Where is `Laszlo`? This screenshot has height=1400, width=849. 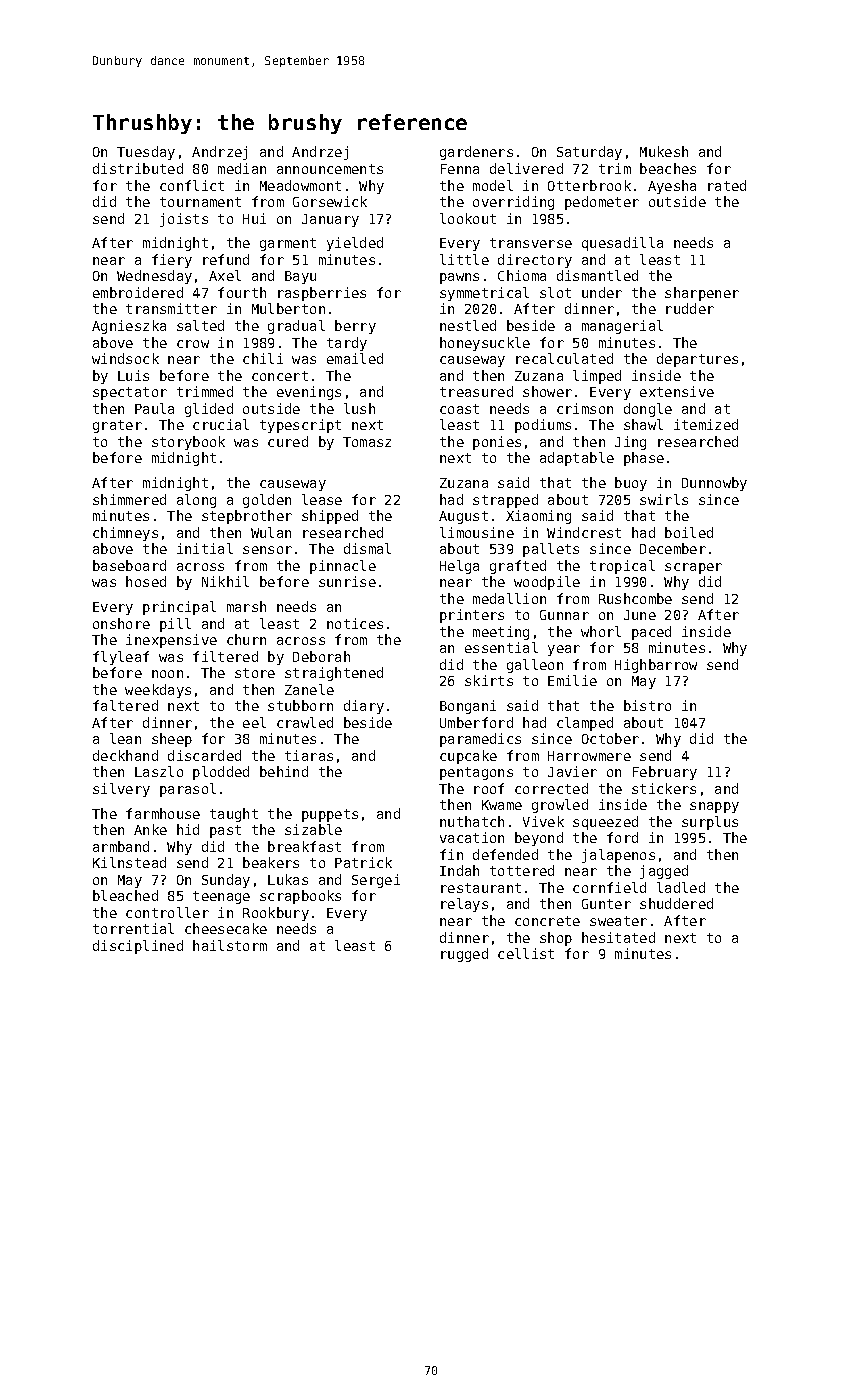 Laszlo is located at coordinates (159, 771).
